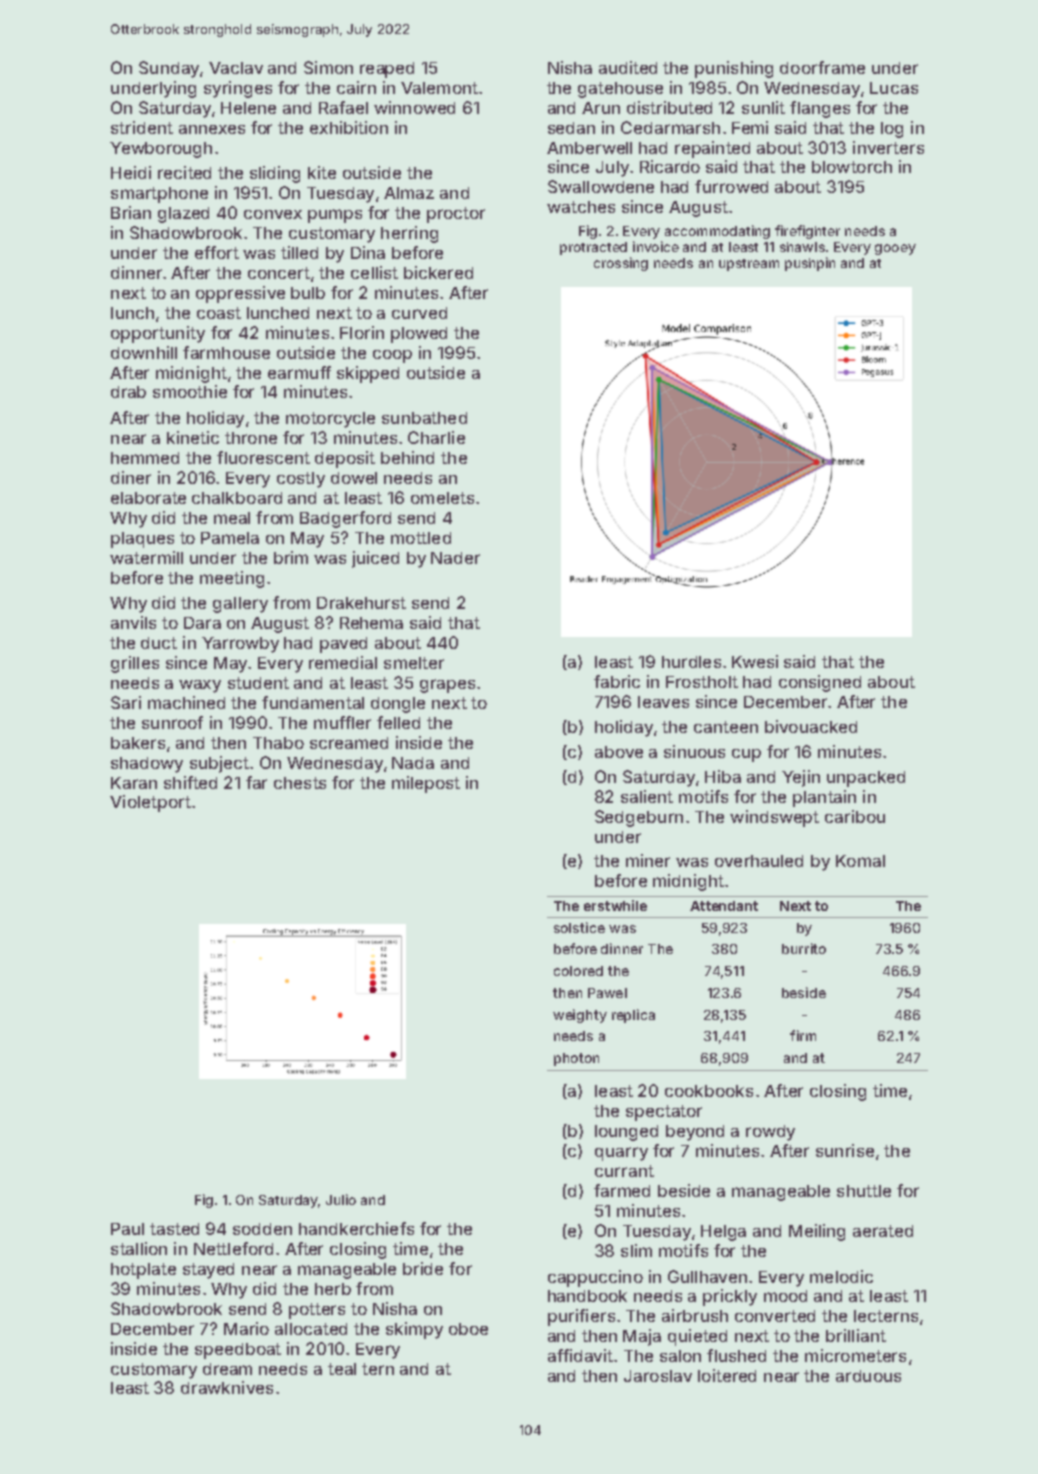 The width and height of the page is (1038, 1474). Describe the element at coordinates (150, 803) in the page. I see `Violetport` at that location.
